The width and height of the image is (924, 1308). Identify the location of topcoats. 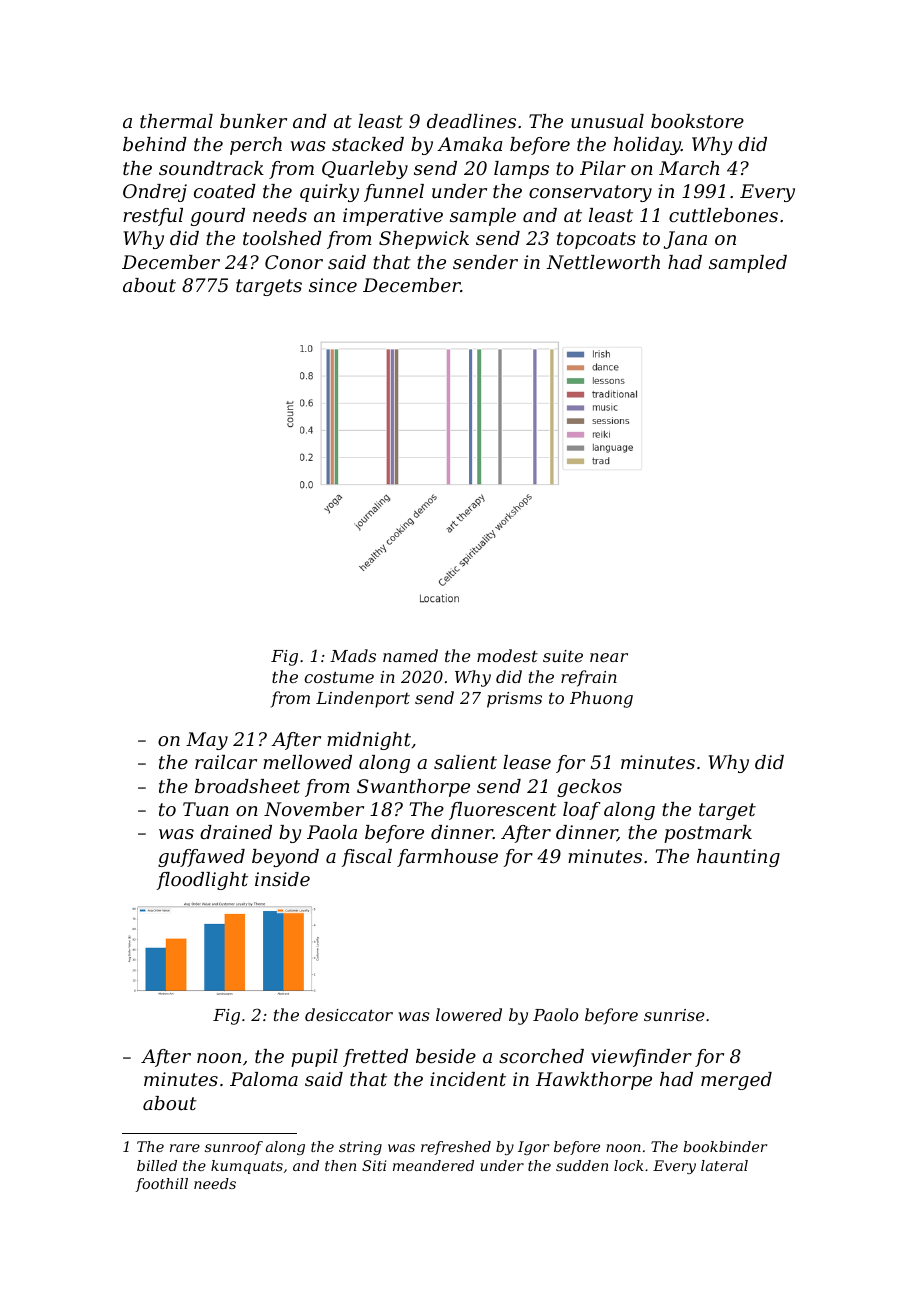
(596, 240).
